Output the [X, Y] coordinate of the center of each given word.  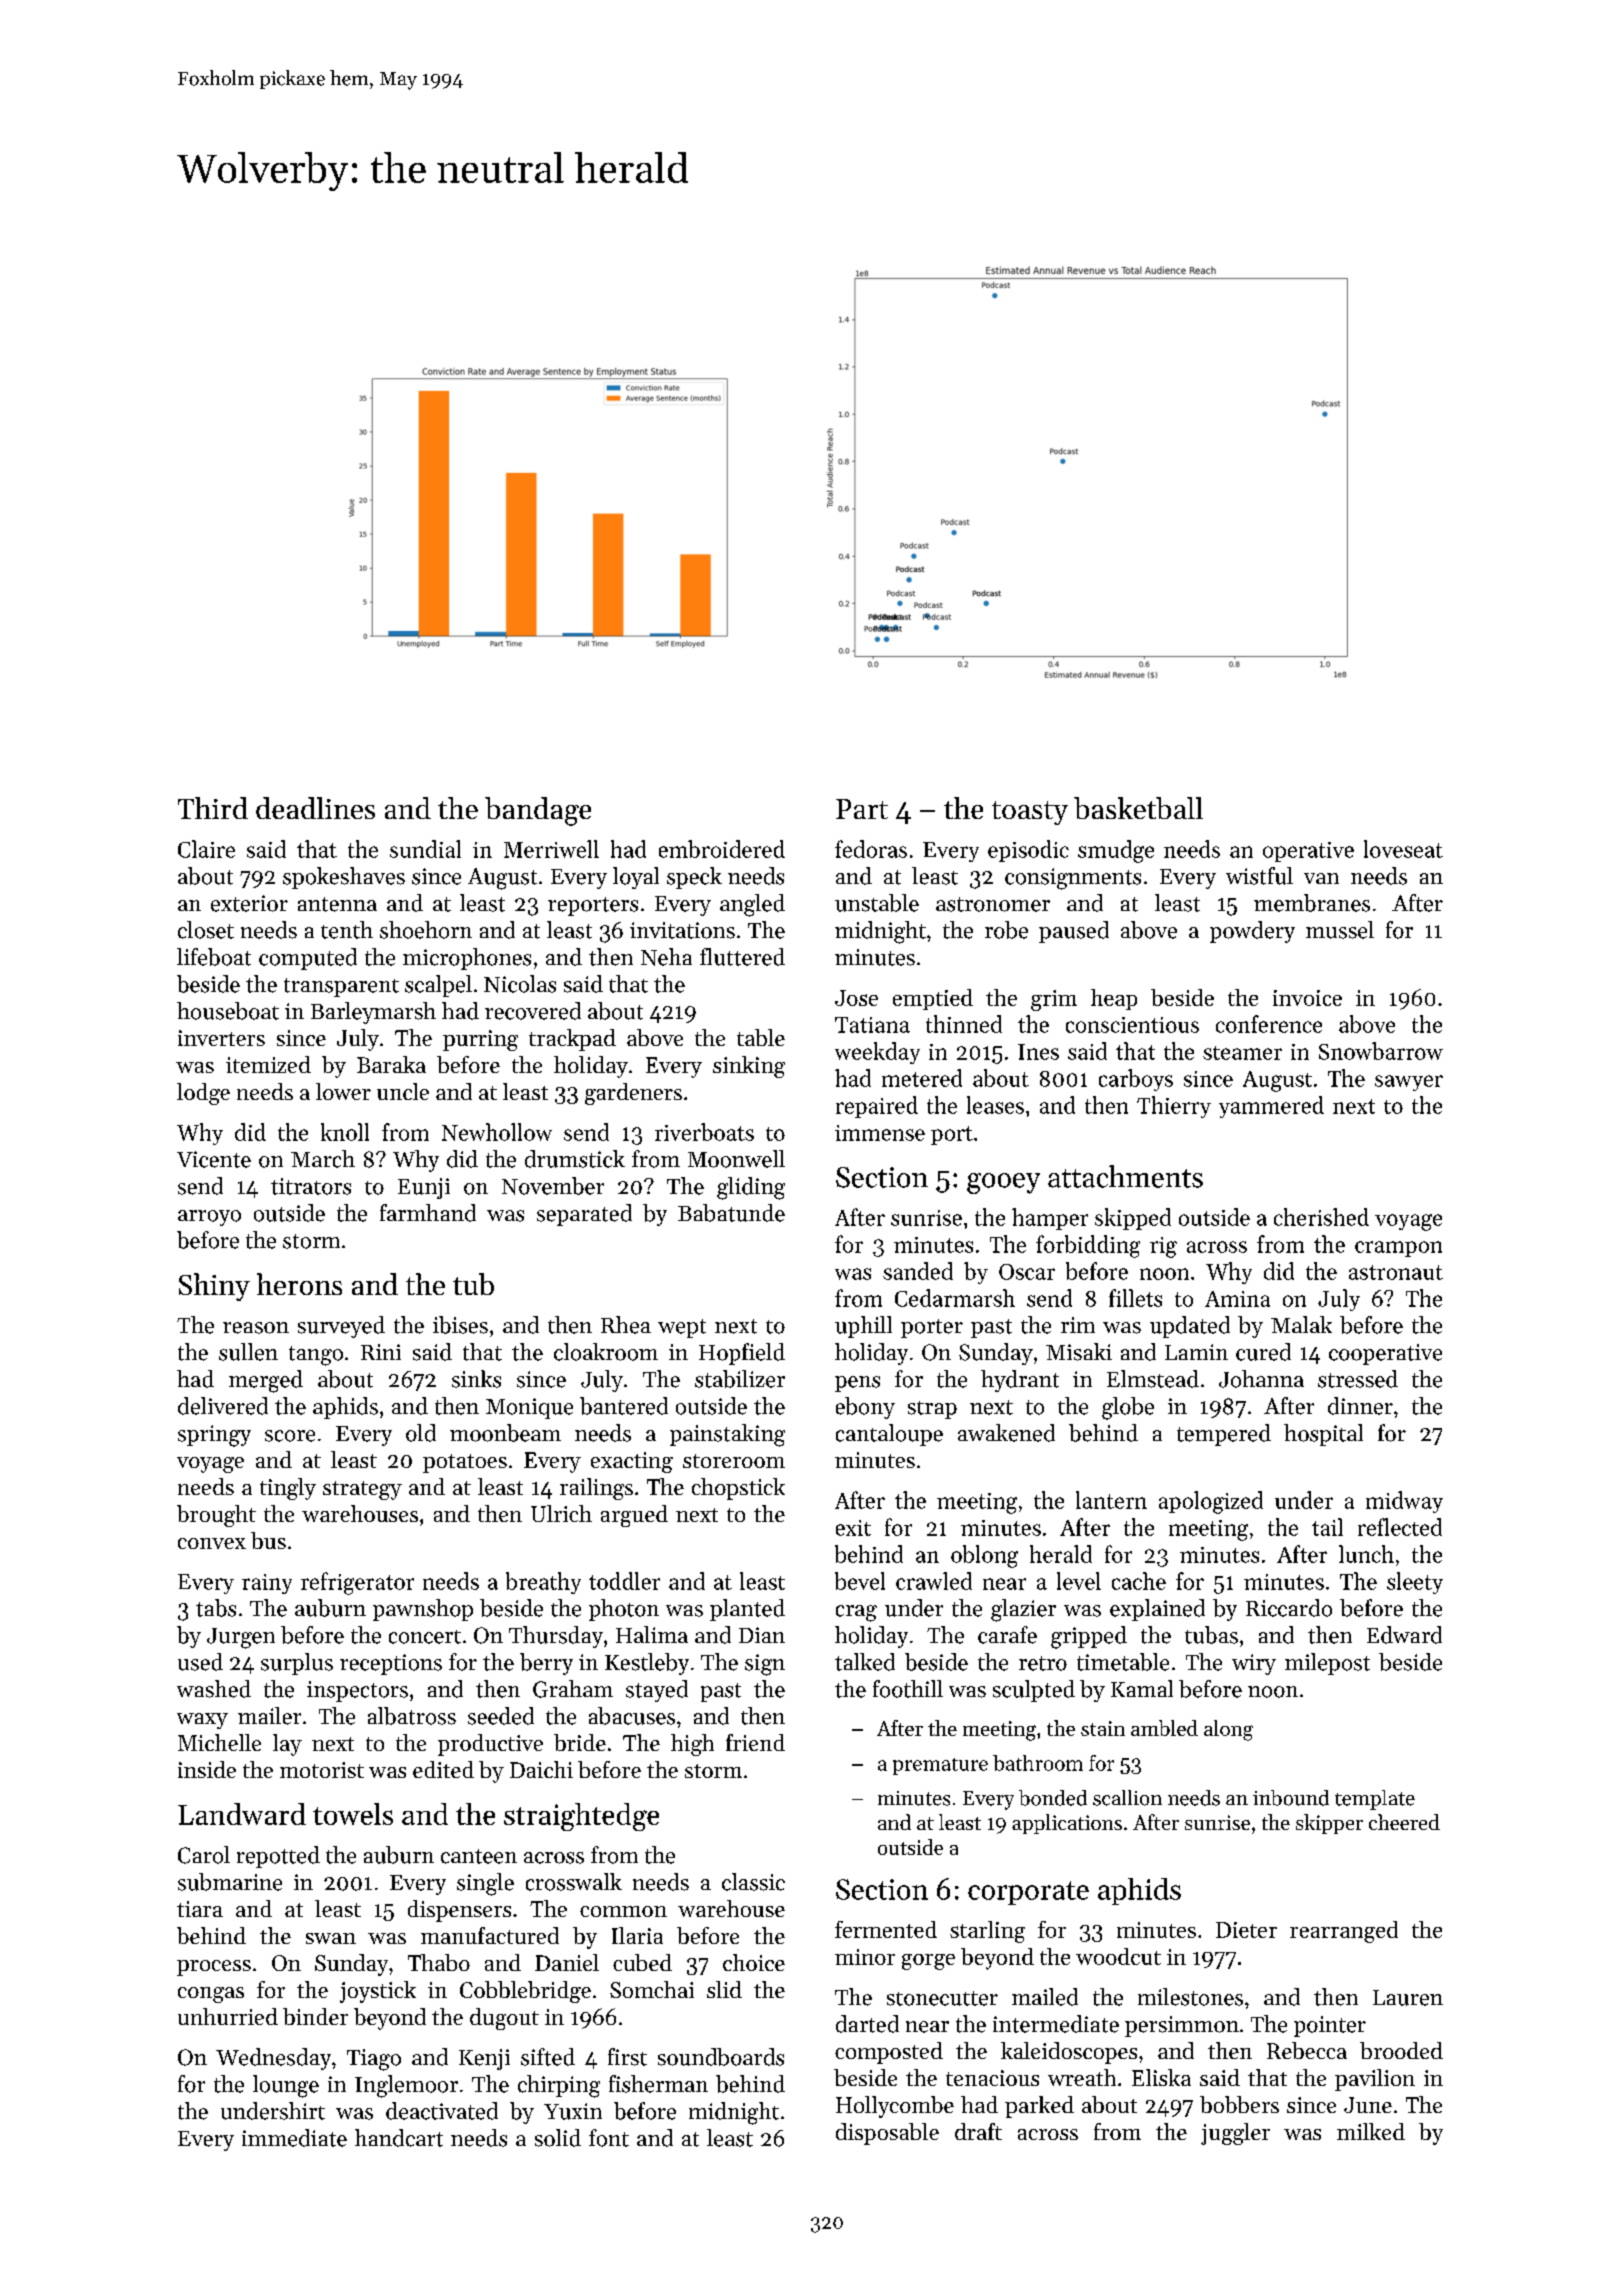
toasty [1030, 813]
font [609, 2138]
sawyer [1409, 1083]
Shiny [214, 1287]
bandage [538, 811]
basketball [1138, 808]
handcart [399, 2138]
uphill [863, 1327]
